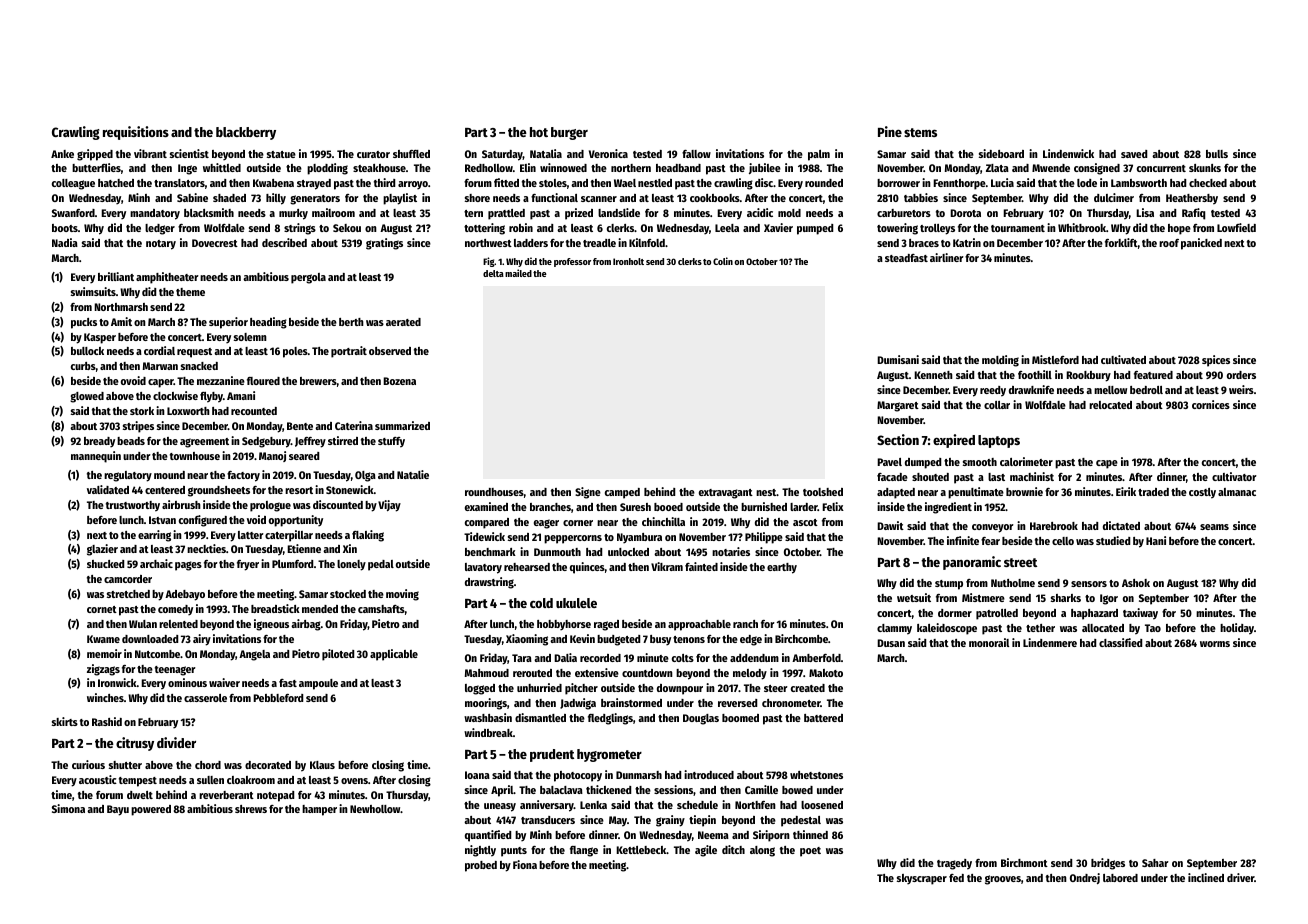 This screenshot has width=1308, height=924. I want to click on hygrometer, so click(609, 755).
